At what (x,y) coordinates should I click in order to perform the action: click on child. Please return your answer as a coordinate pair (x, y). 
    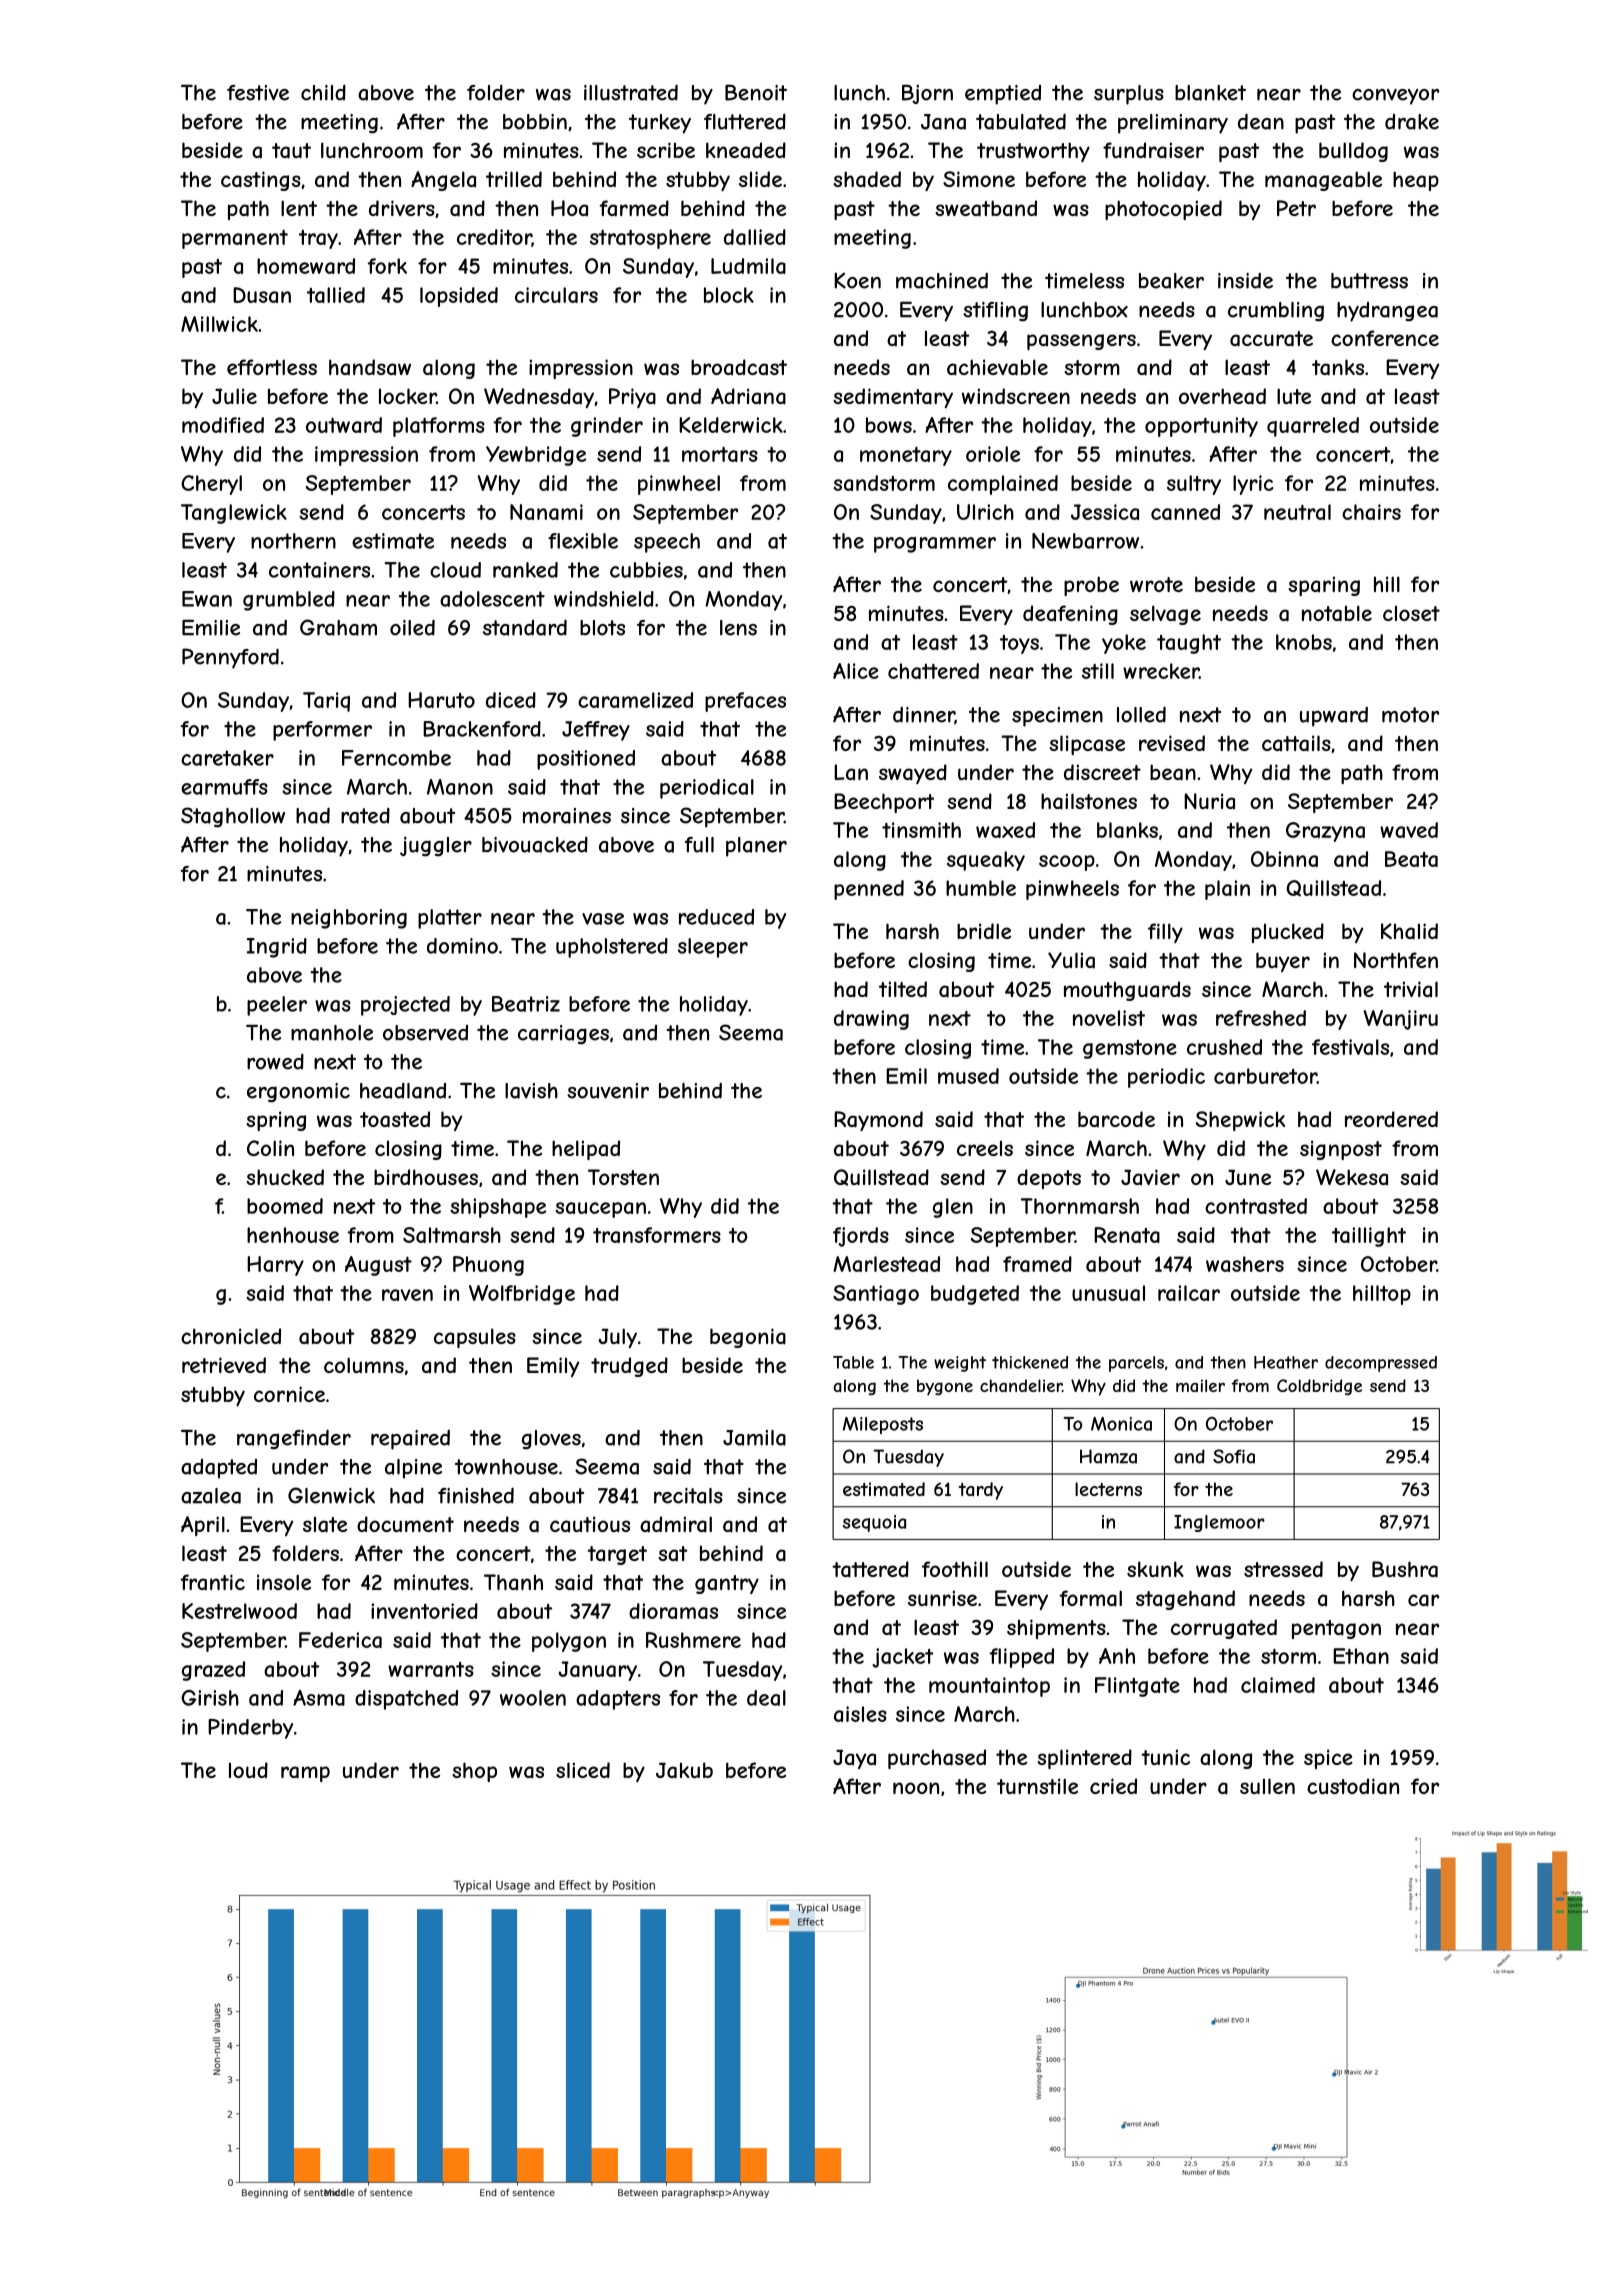
    Looking at the image, I should click on (323, 93).
